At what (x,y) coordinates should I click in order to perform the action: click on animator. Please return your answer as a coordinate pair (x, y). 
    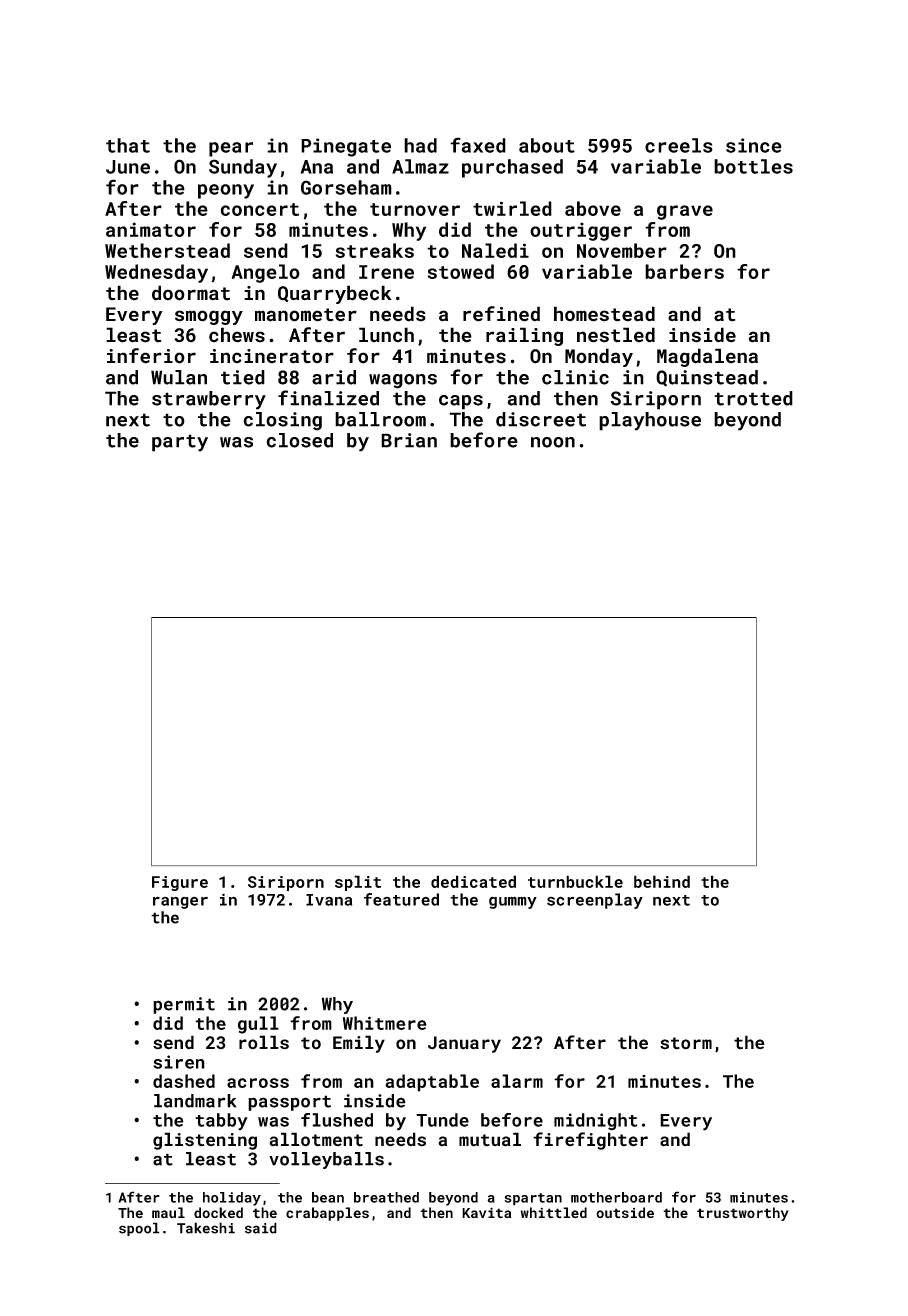
    Looking at the image, I should click on (151, 229).
